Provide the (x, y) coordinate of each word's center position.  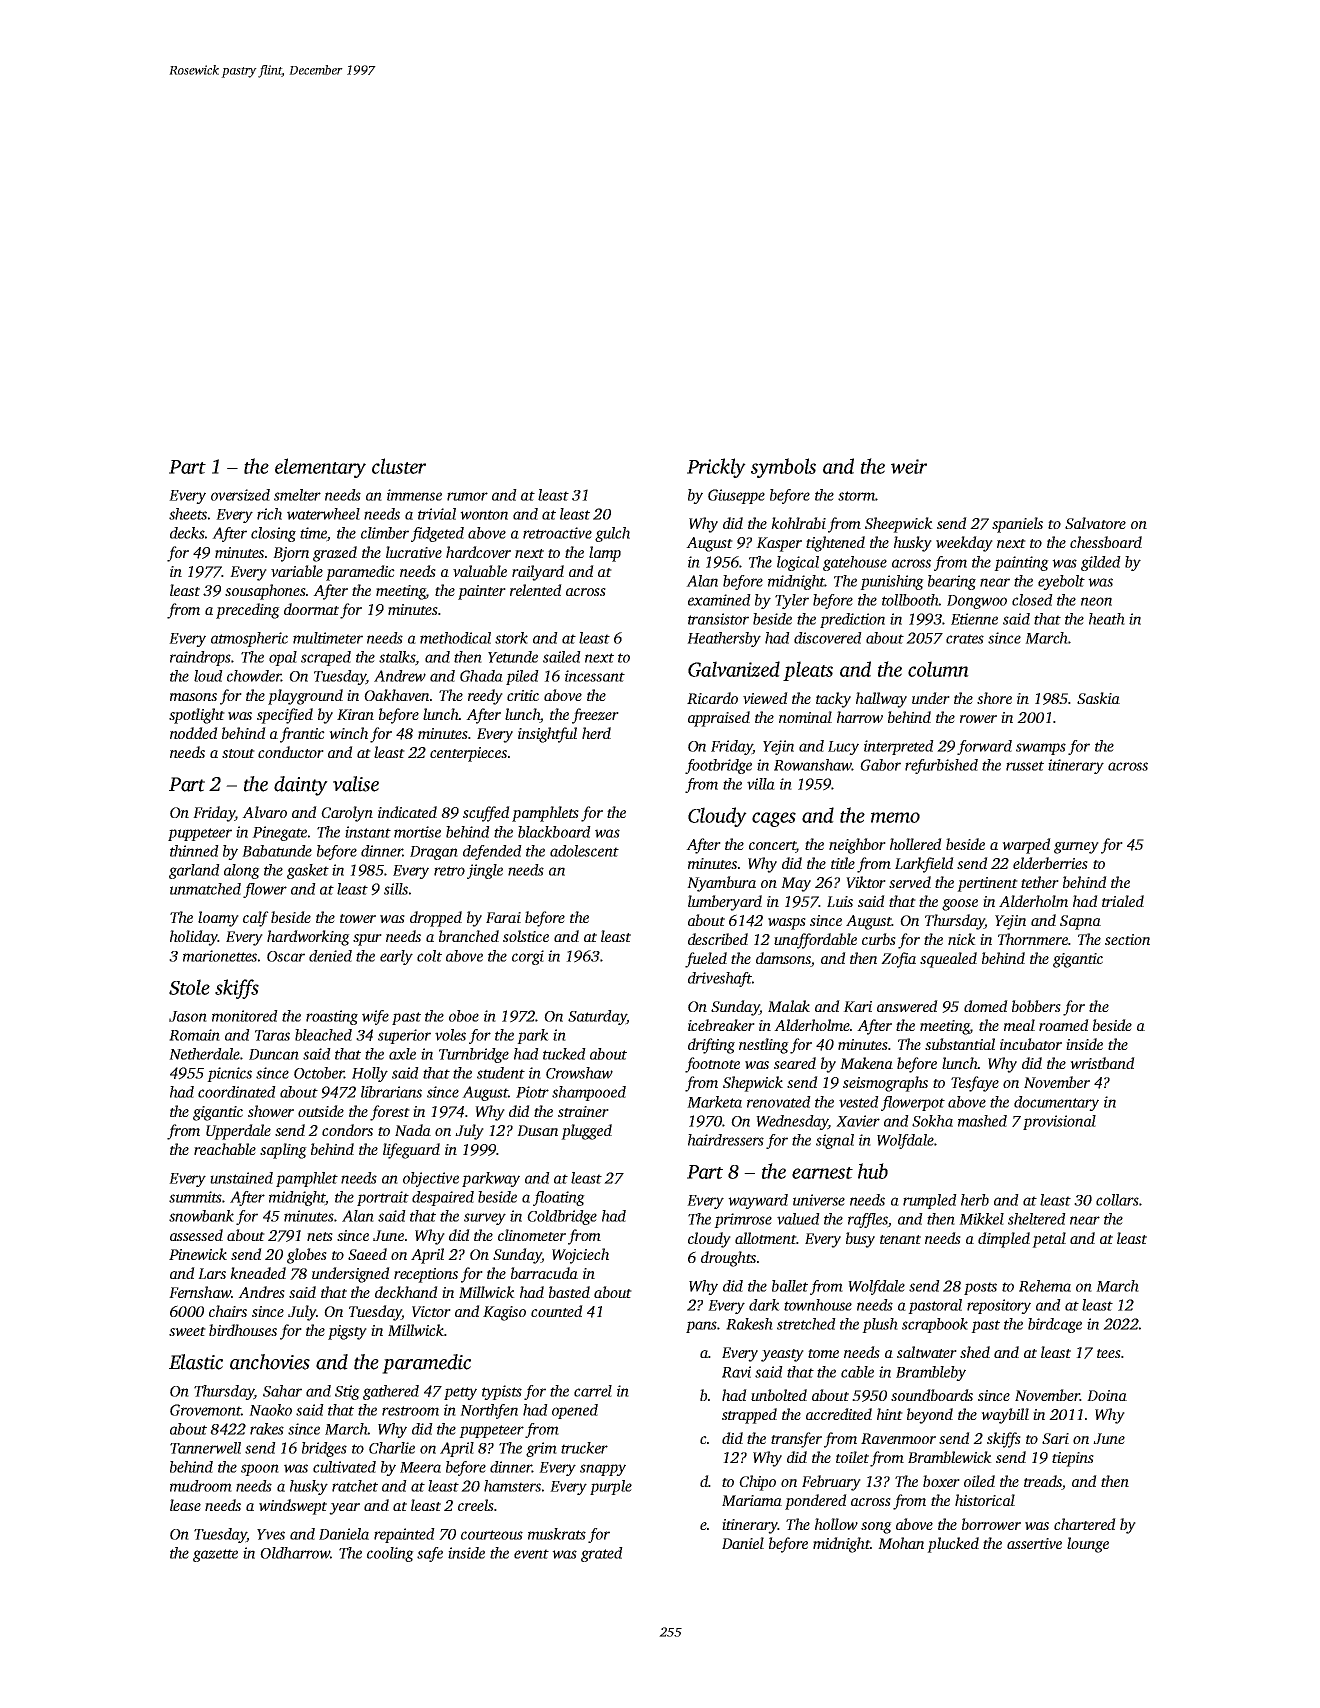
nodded (194, 733)
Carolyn (347, 814)
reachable (225, 1149)
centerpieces (468, 754)
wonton (484, 515)
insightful (547, 735)
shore (994, 698)
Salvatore (1095, 523)
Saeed (367, 1254)
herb (975, 1200)
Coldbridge (562, 1217)
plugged (586, 1132)
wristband (1102, 1063)
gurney (1076, 848)
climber (385, 533)
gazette (215, 1555)
